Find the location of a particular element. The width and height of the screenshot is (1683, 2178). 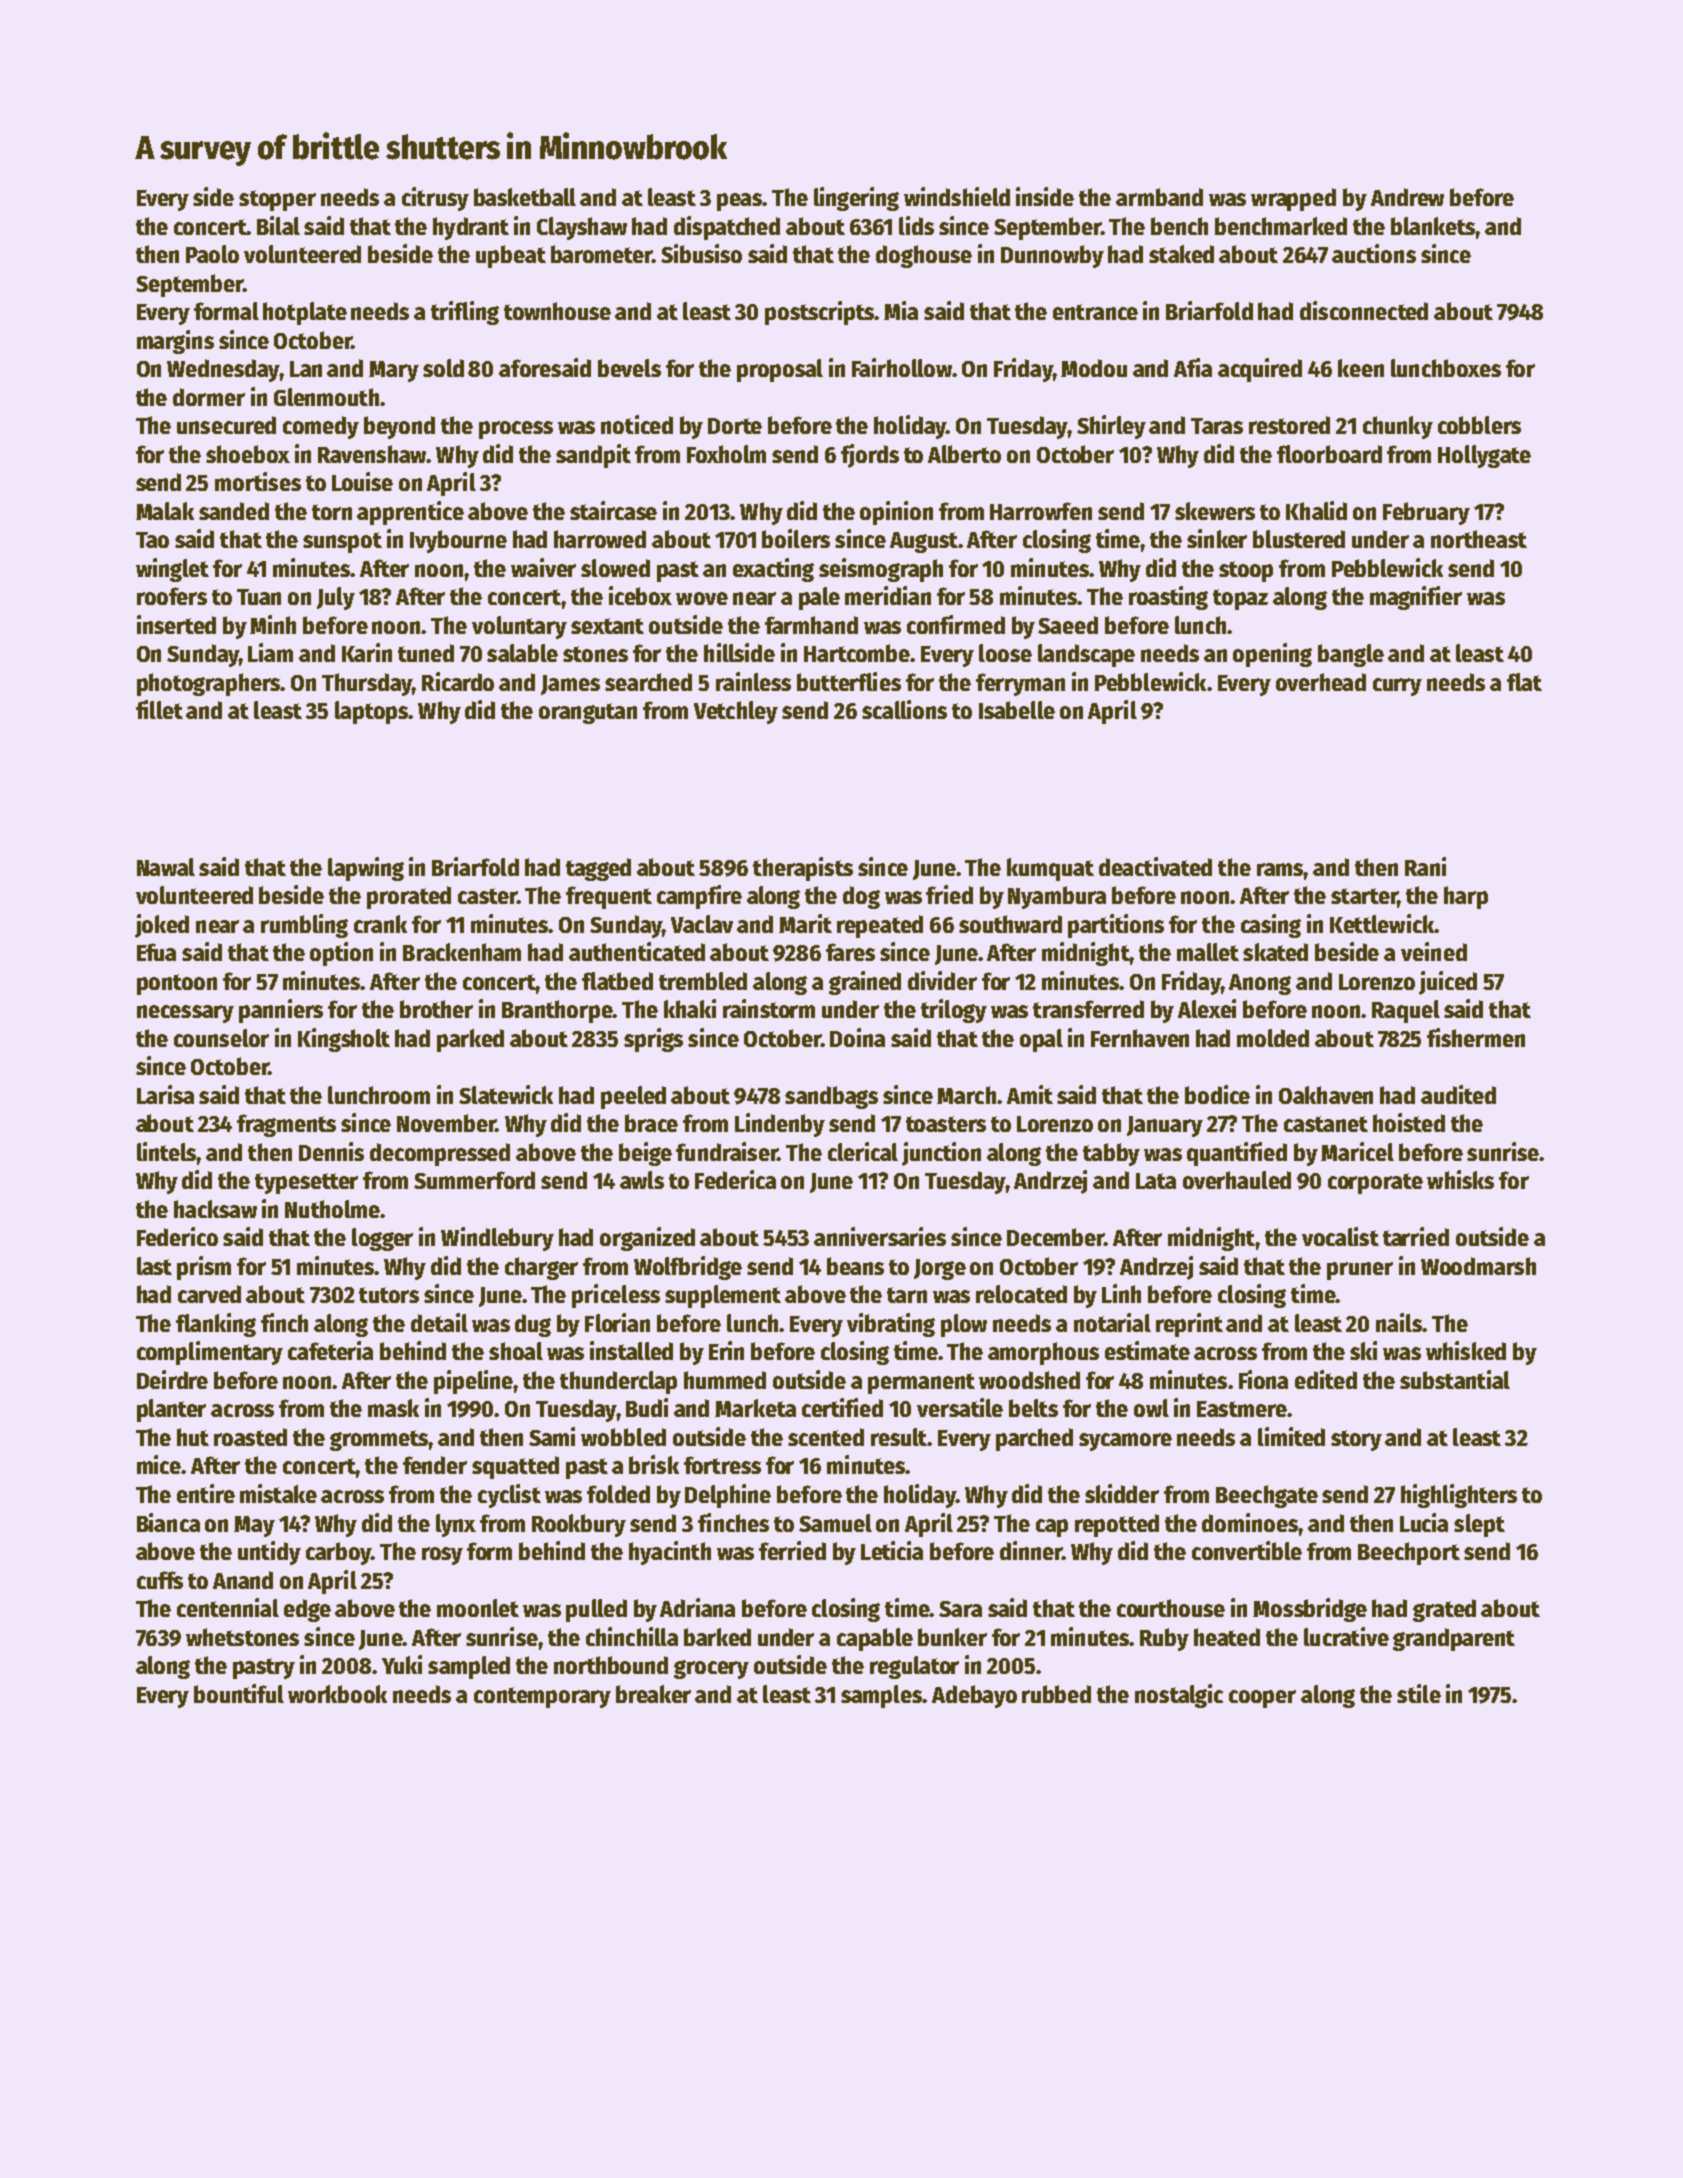

parched is located at coordinates (1034, 1439).
